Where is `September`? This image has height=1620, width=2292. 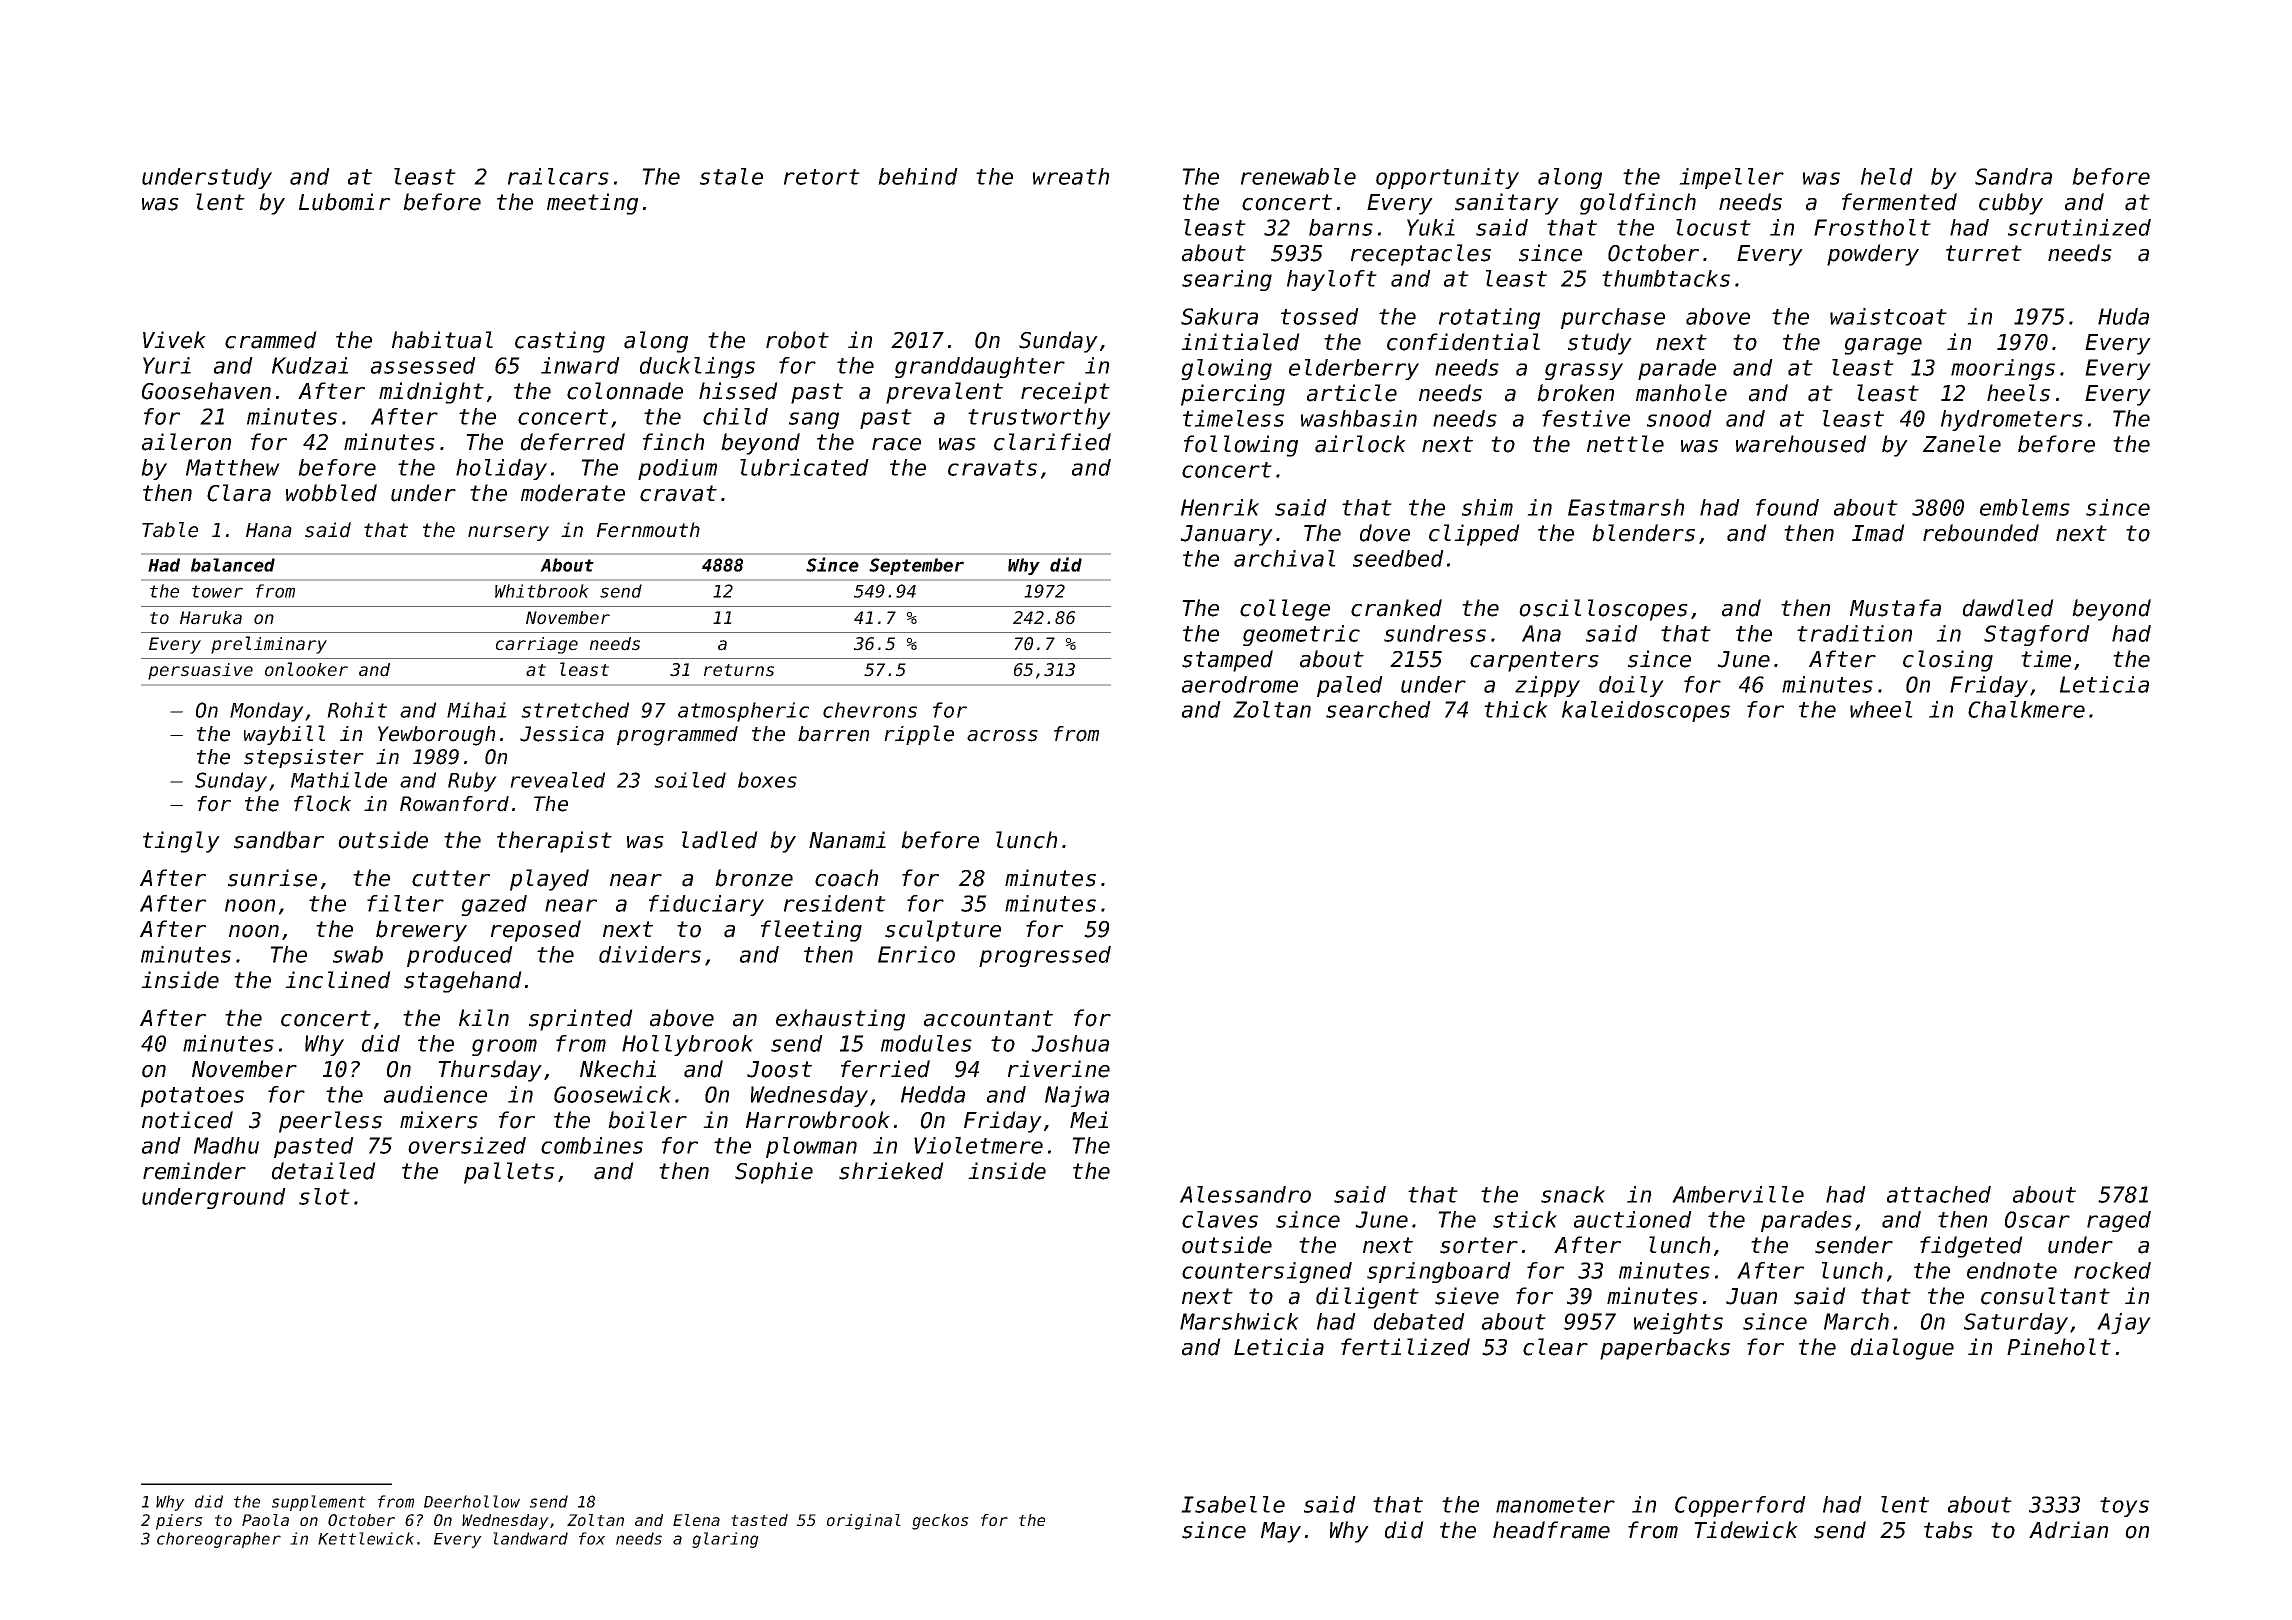
September is located at coordinates (916, 566).
